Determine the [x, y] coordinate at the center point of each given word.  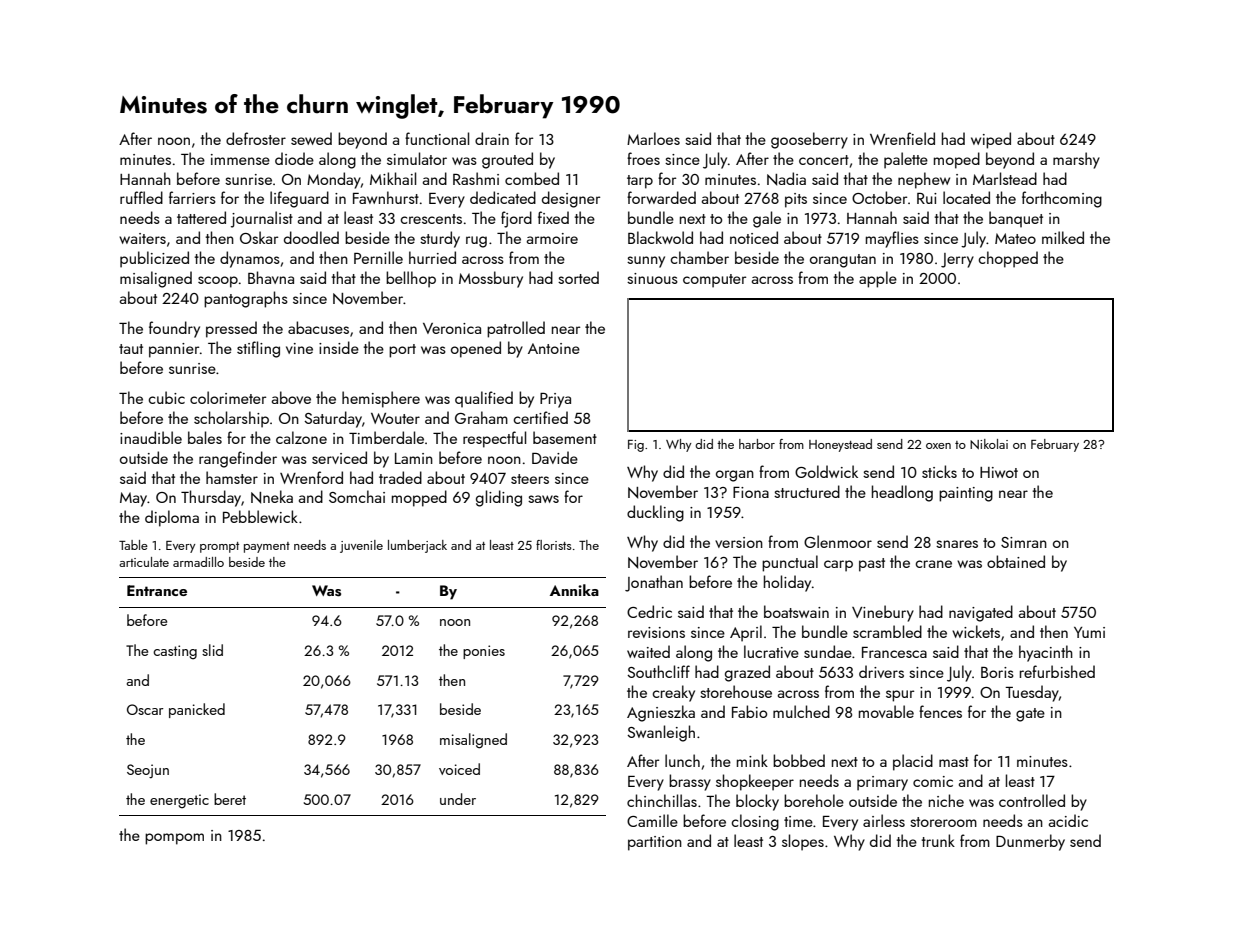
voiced [459, 769]
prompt [219, 547]
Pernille [378, 257]
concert [824, 160]
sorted [578, 277]
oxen [938, 446]
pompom [174, 839]
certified [540, 417]
